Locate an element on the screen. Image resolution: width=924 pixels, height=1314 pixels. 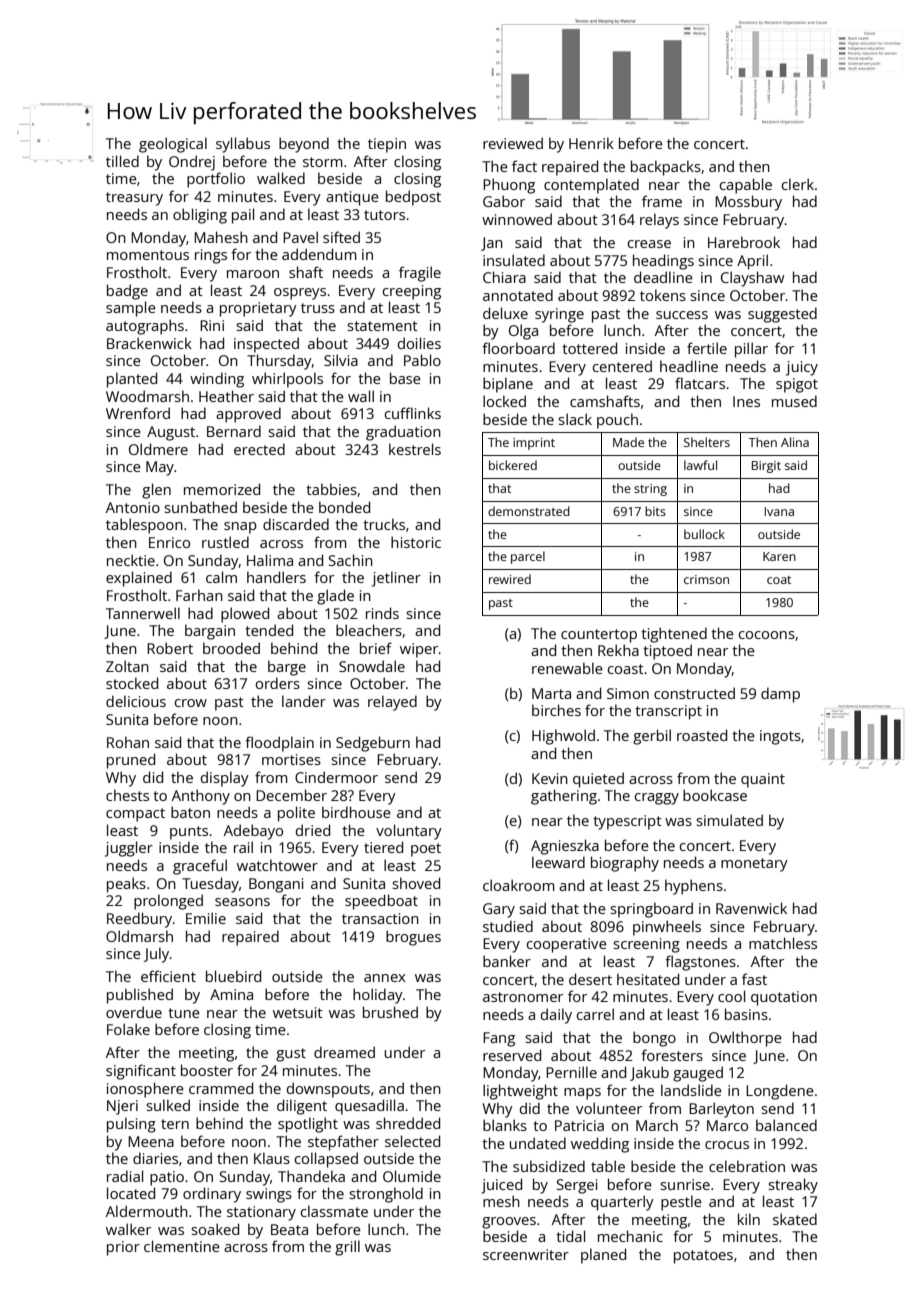
rinds is located at coordinates (382, 613).
